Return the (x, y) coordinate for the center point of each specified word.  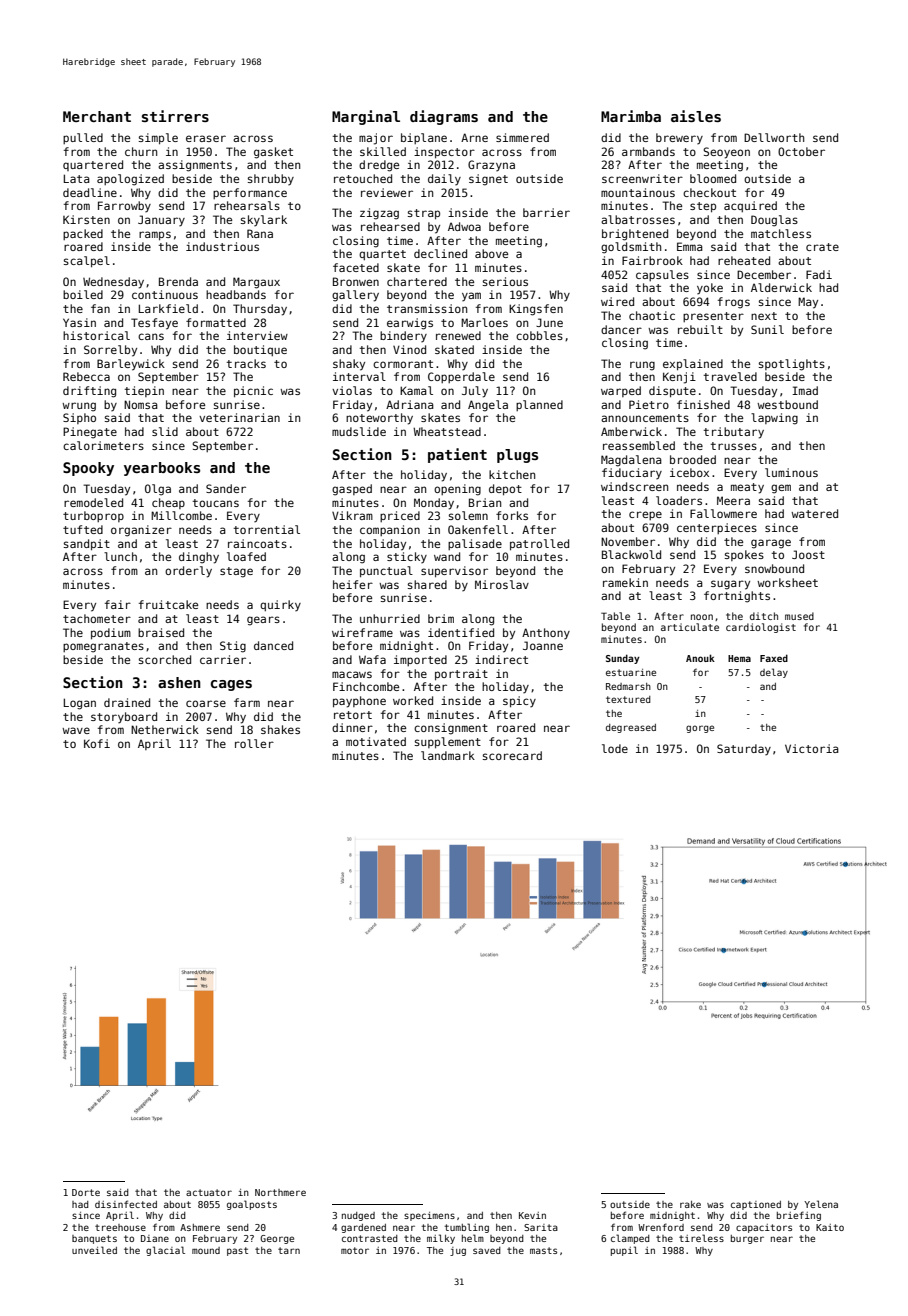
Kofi (97, 743)
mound (206, 1250)
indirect (501, 659)
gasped (352, 490)
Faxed (774, 658)
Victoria (812, 748)
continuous (165, 294)
